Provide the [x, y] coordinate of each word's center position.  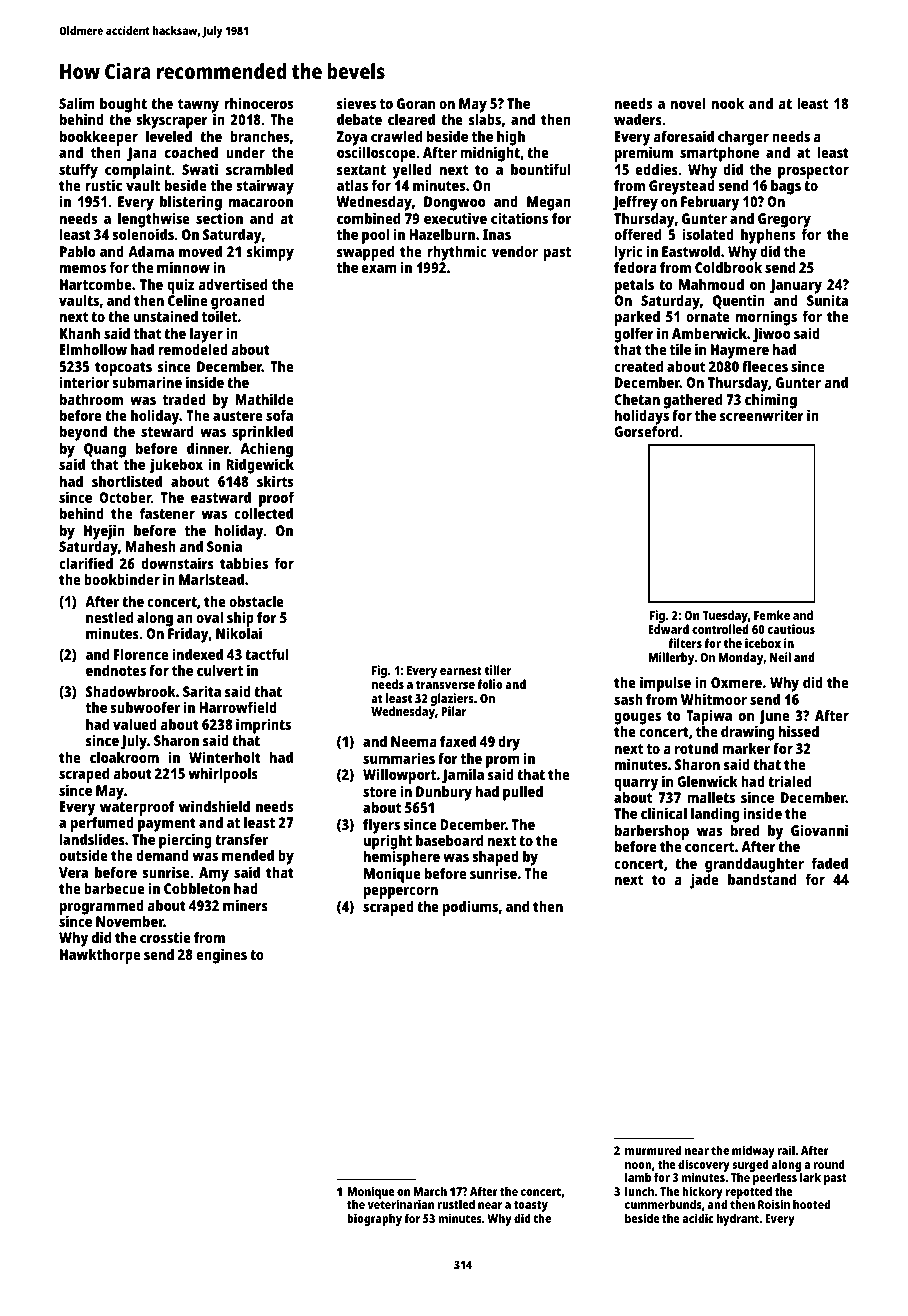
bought [123, 105]
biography [374, 1219]
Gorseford [646, 431]
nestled [109, 617]
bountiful [541, 169]
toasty [531, 1206]
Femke [772, 615]
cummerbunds [663, 1204]
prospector [813, 172]
